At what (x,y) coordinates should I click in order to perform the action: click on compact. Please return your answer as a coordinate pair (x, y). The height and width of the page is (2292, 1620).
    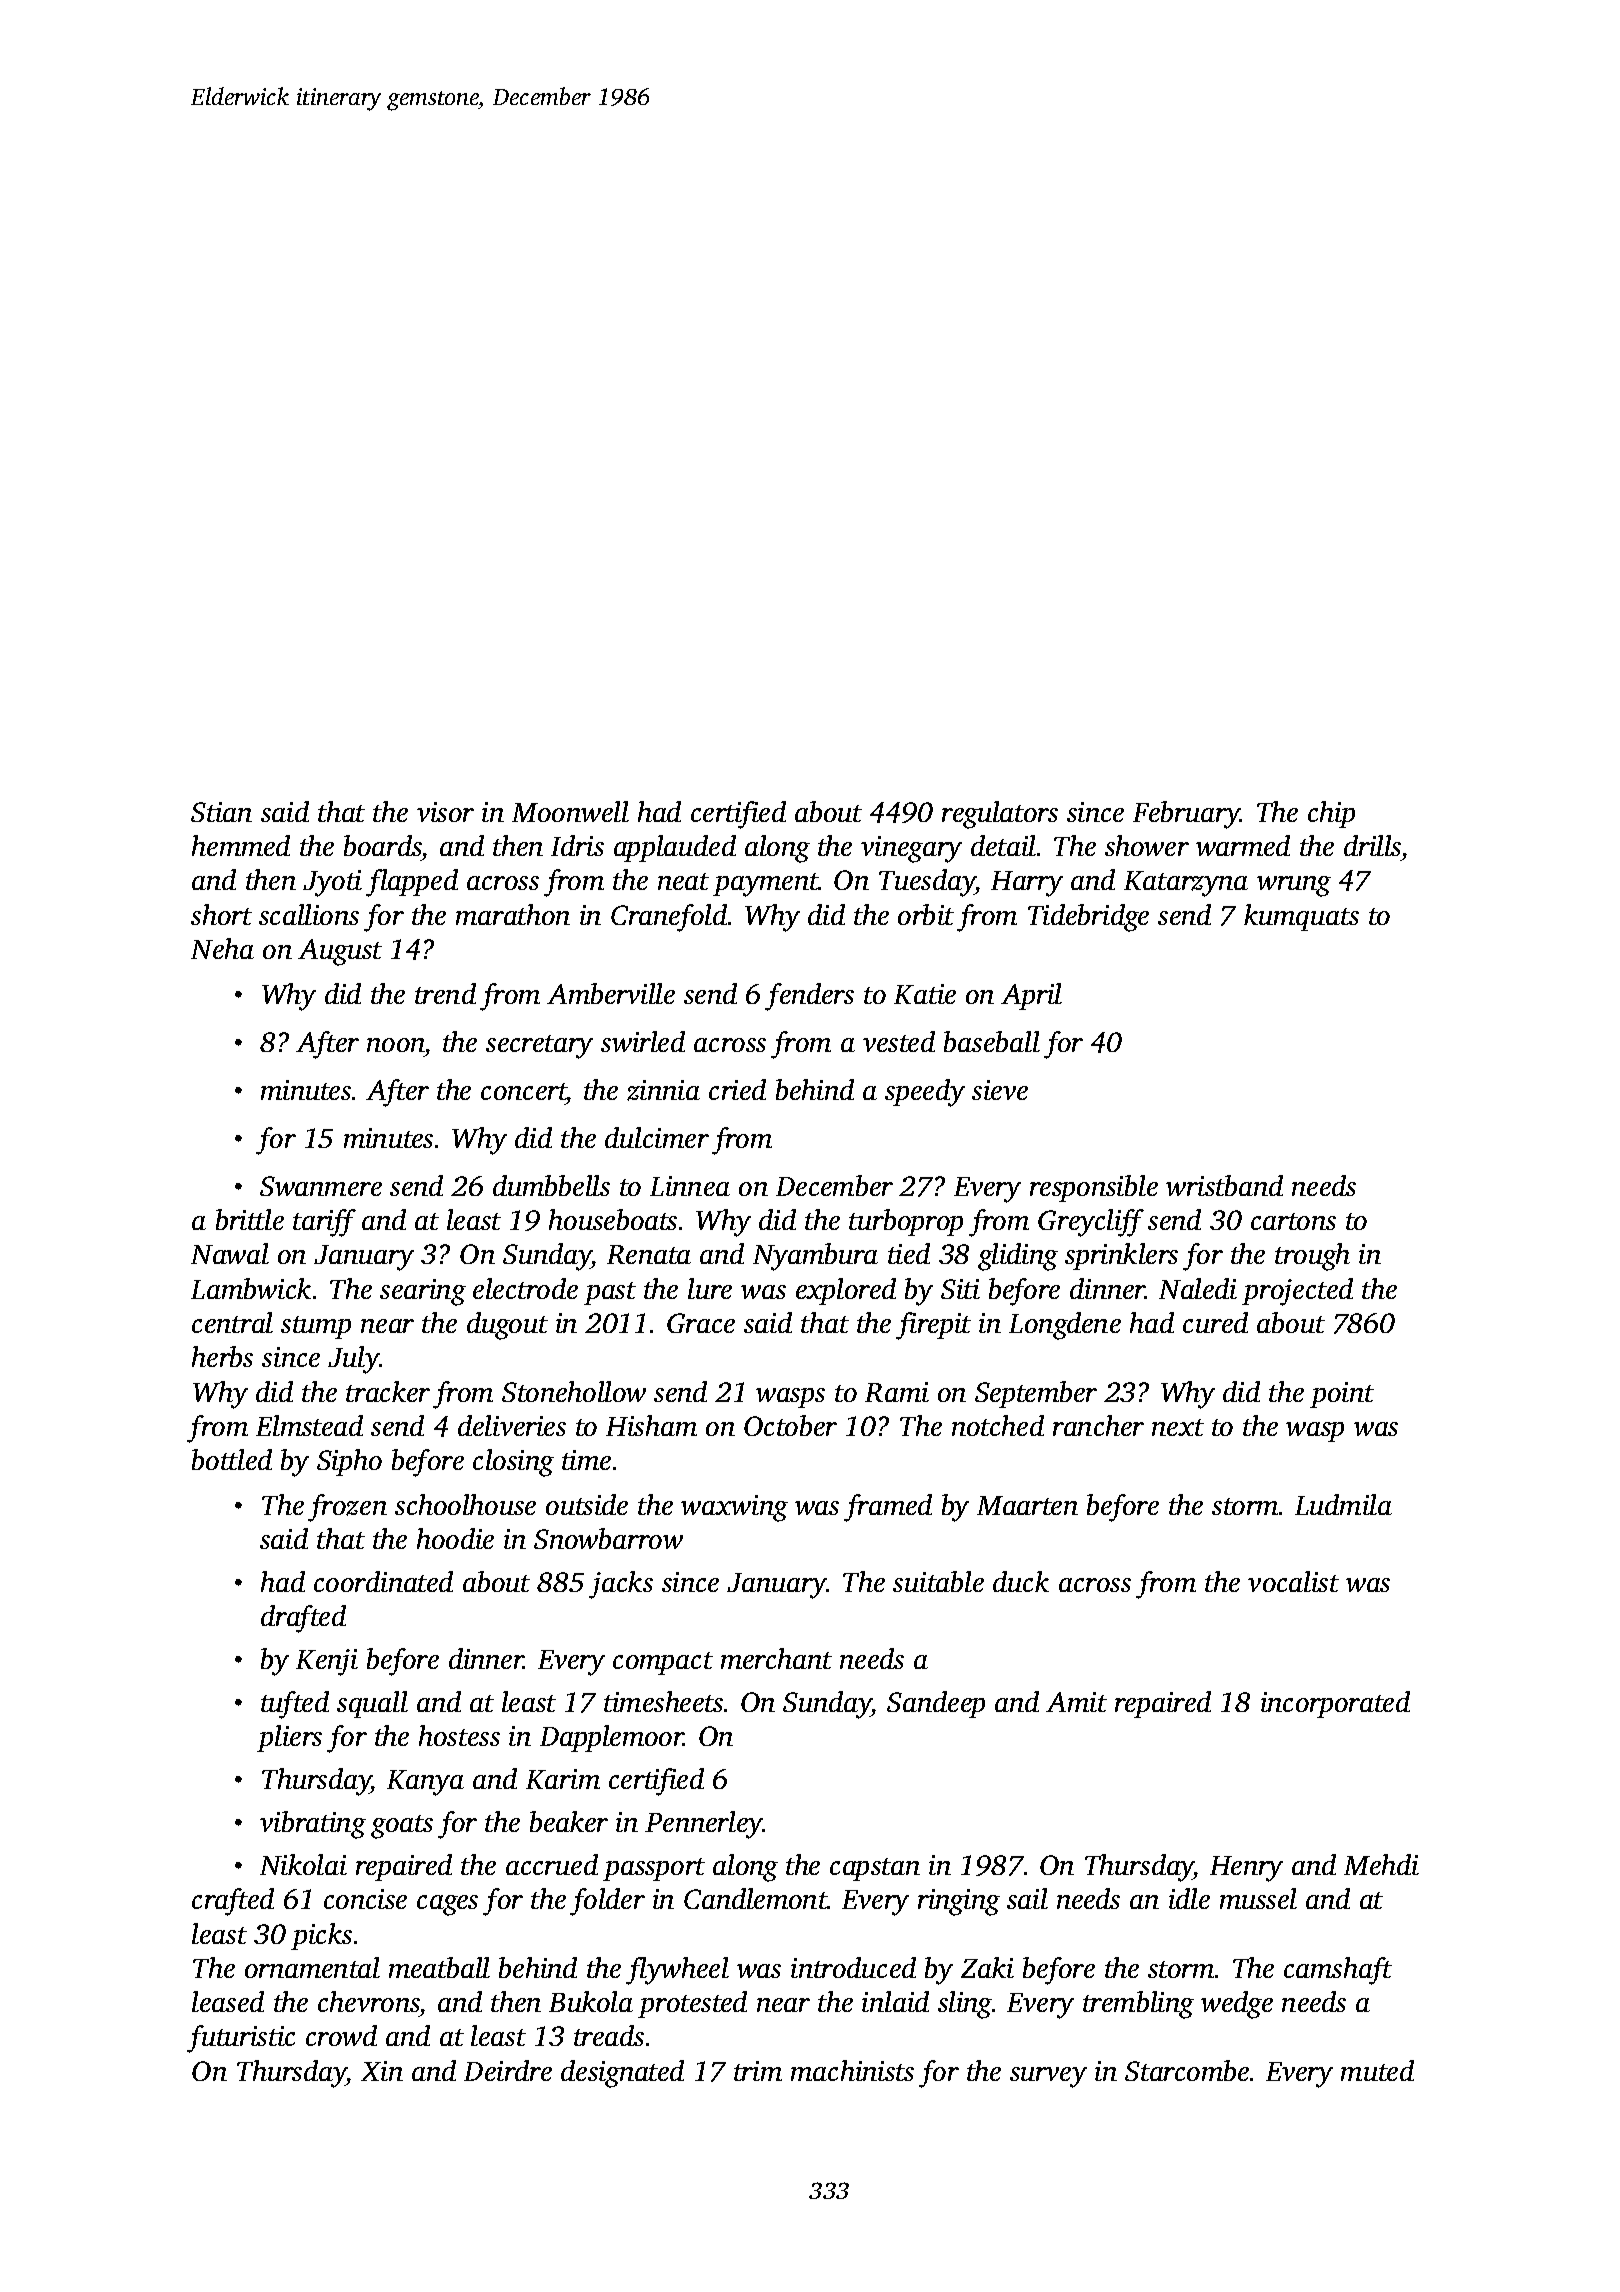
    Looking at the image, I should click on (663, 1663).
